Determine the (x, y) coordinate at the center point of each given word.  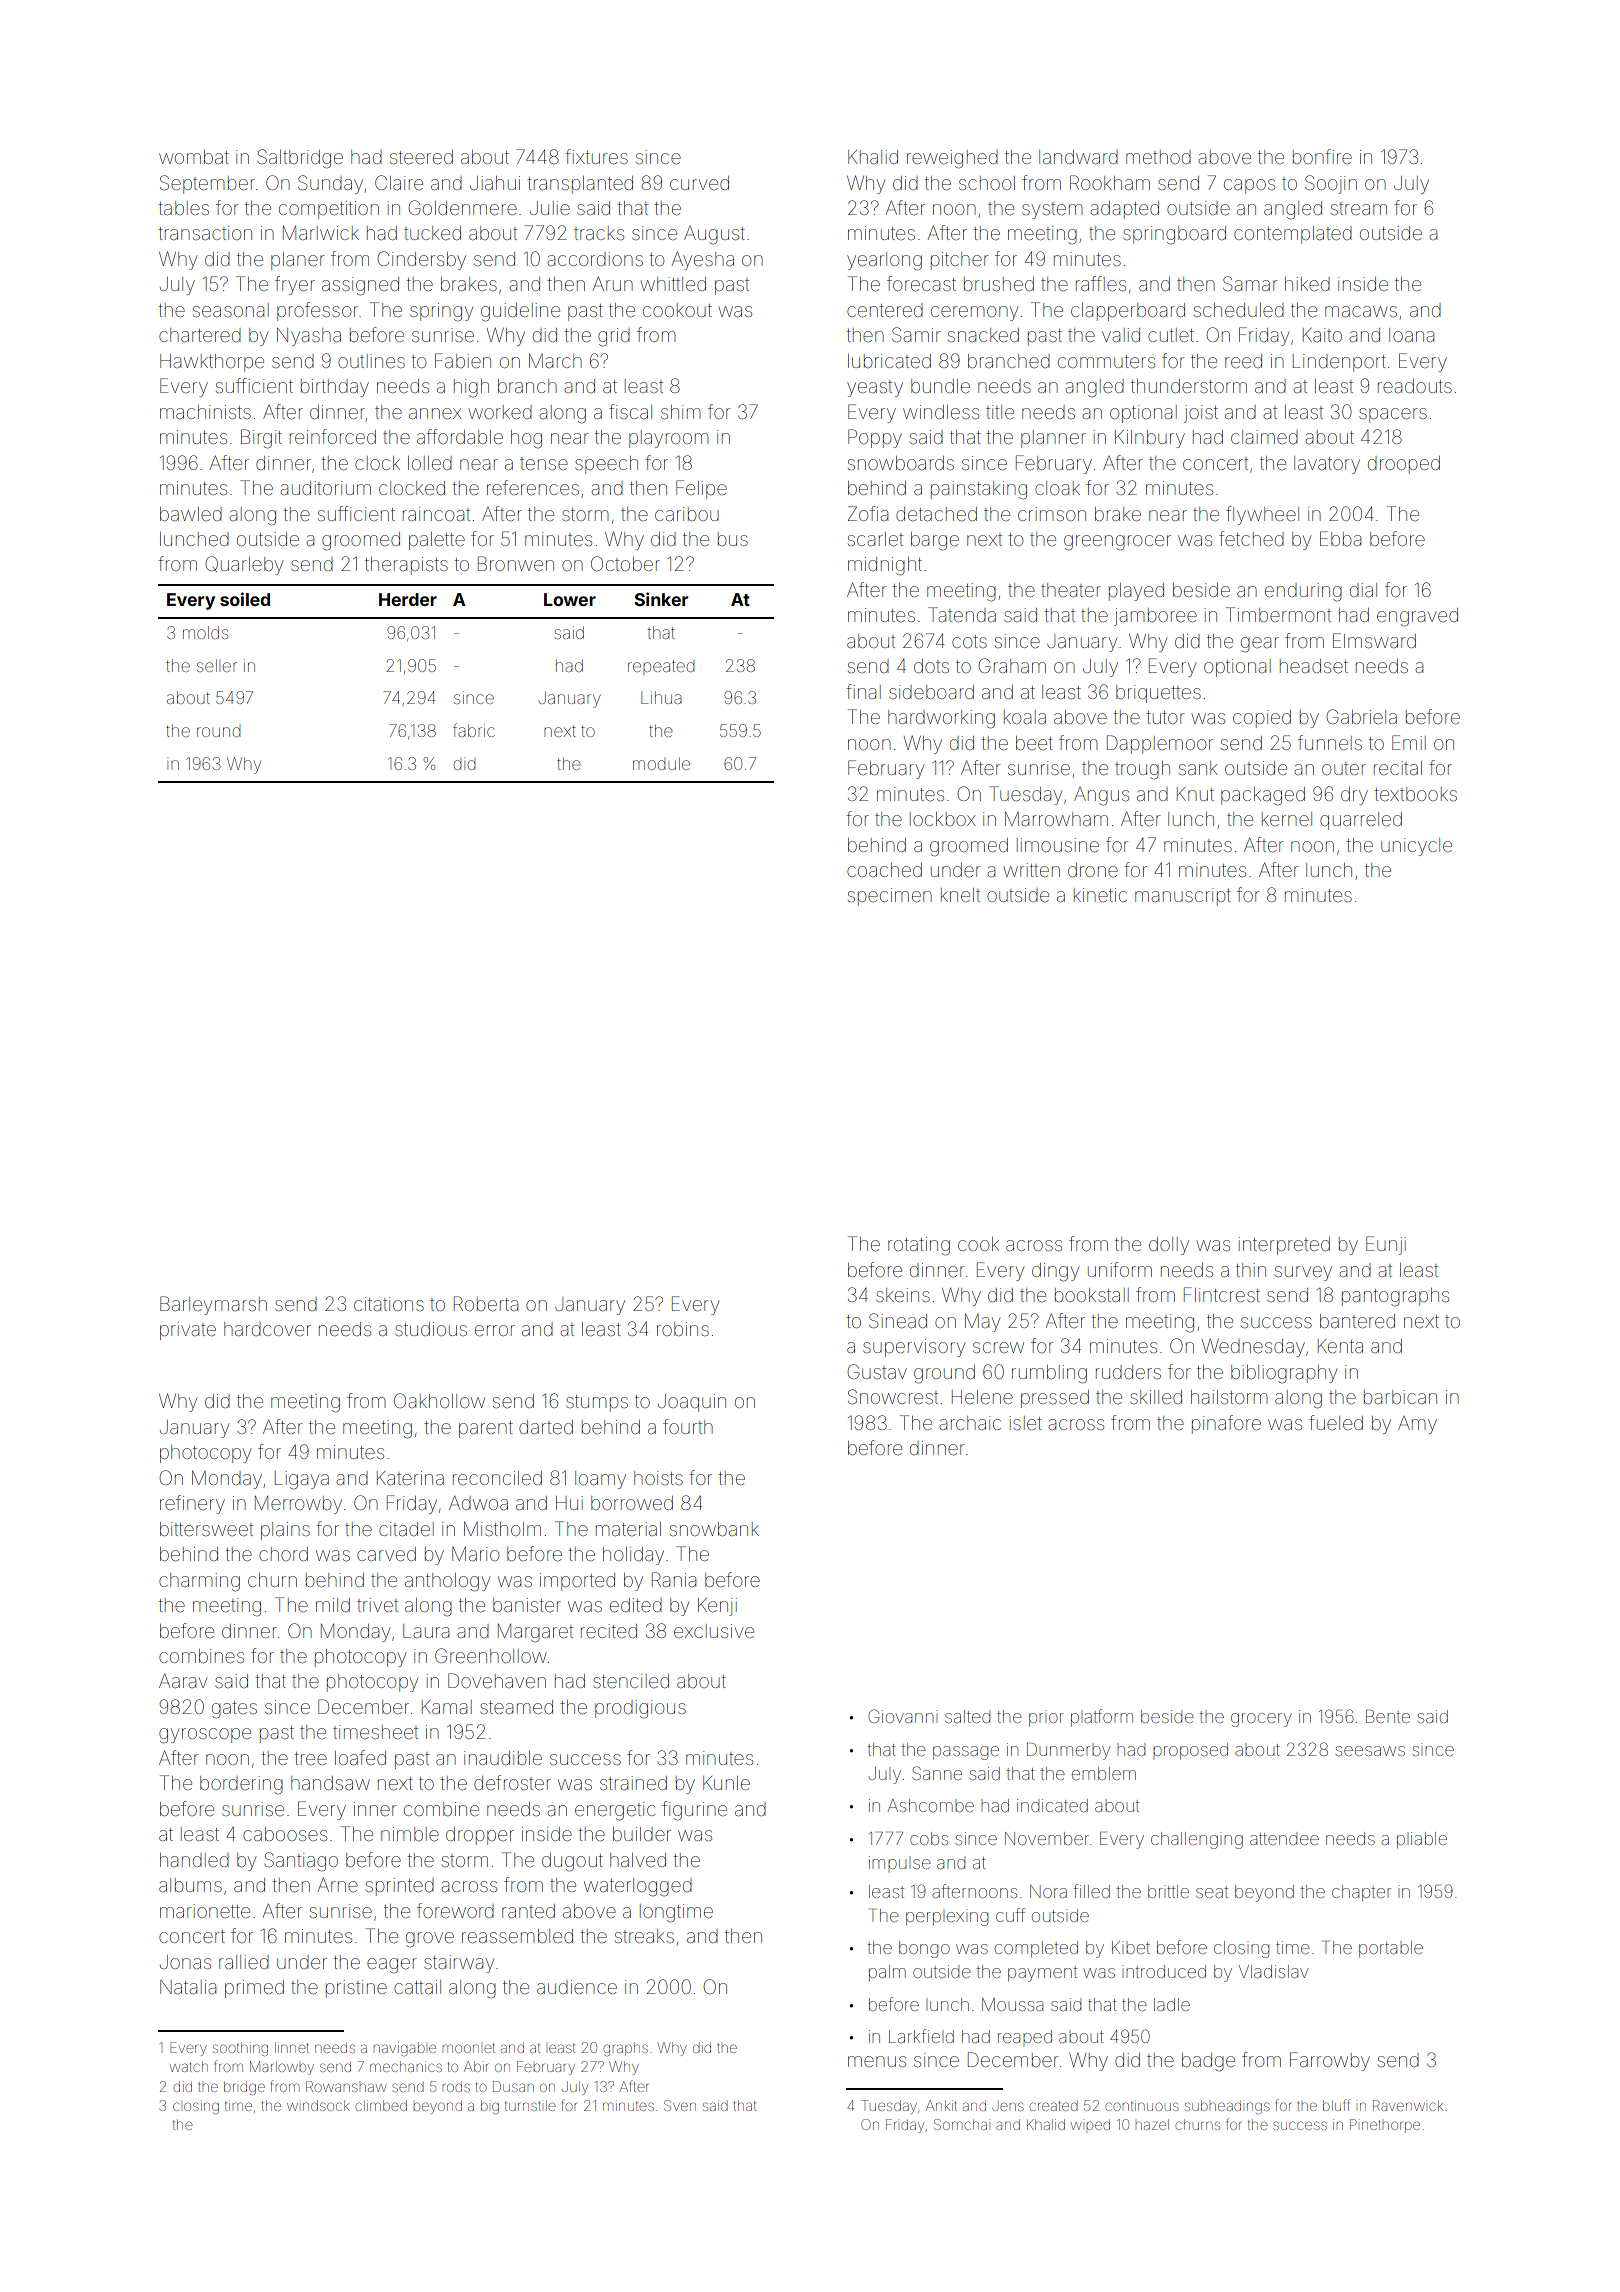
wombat (194, 157)
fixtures (596, 156)
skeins (903, 1295)
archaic (970, 1423)
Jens (1008, 2106)
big (490, 2107)
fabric (474, 730)
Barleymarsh (213, 1305)
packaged (1263, 796)
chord (283, 1554)
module (661, 763)
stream (1359, 208)
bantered (1357, 1321)
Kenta (1340, 1346)
